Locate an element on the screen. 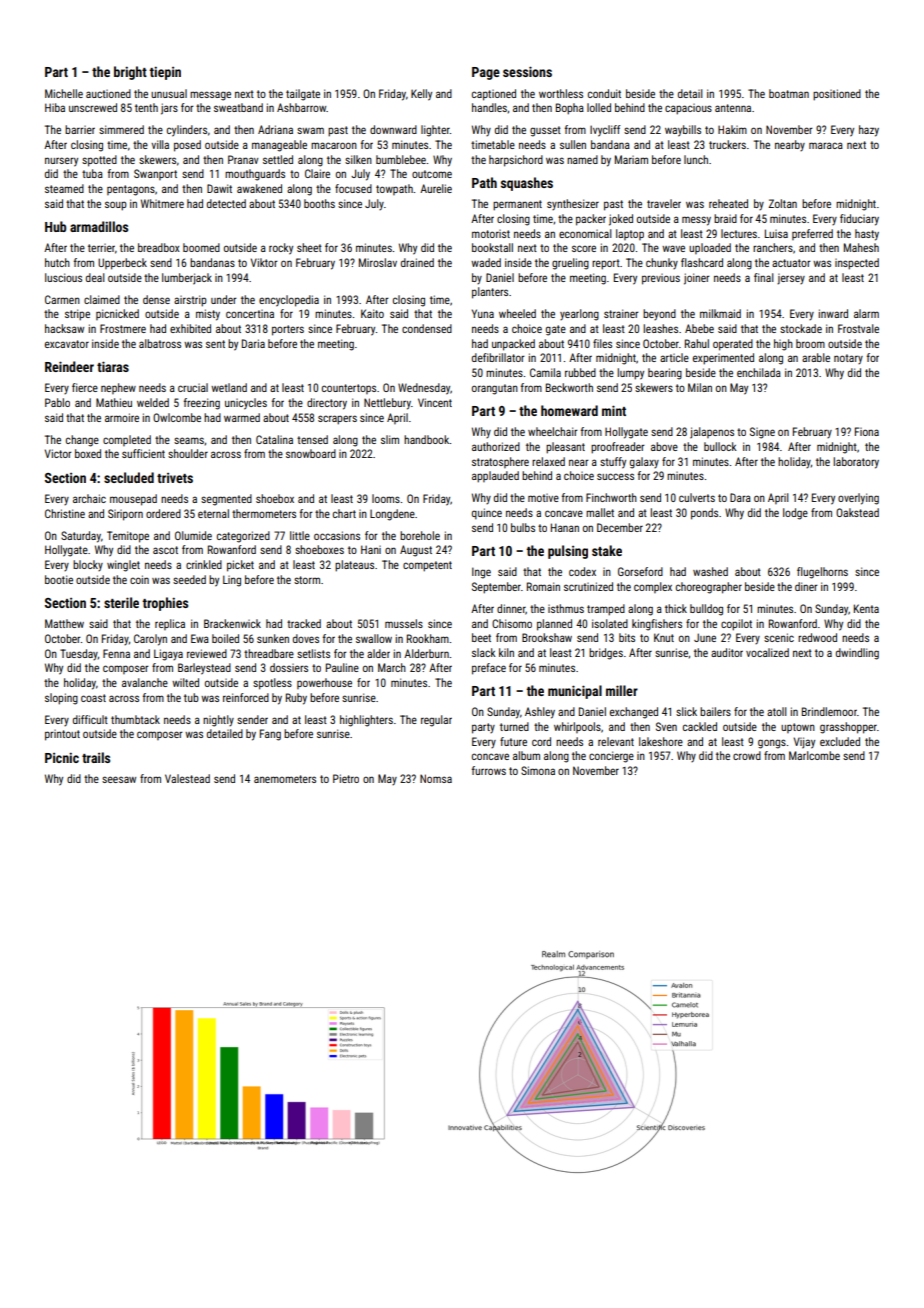 The height and width of the screenshot is (1308, 924). Pietro is located at coordinates (346, 778).
